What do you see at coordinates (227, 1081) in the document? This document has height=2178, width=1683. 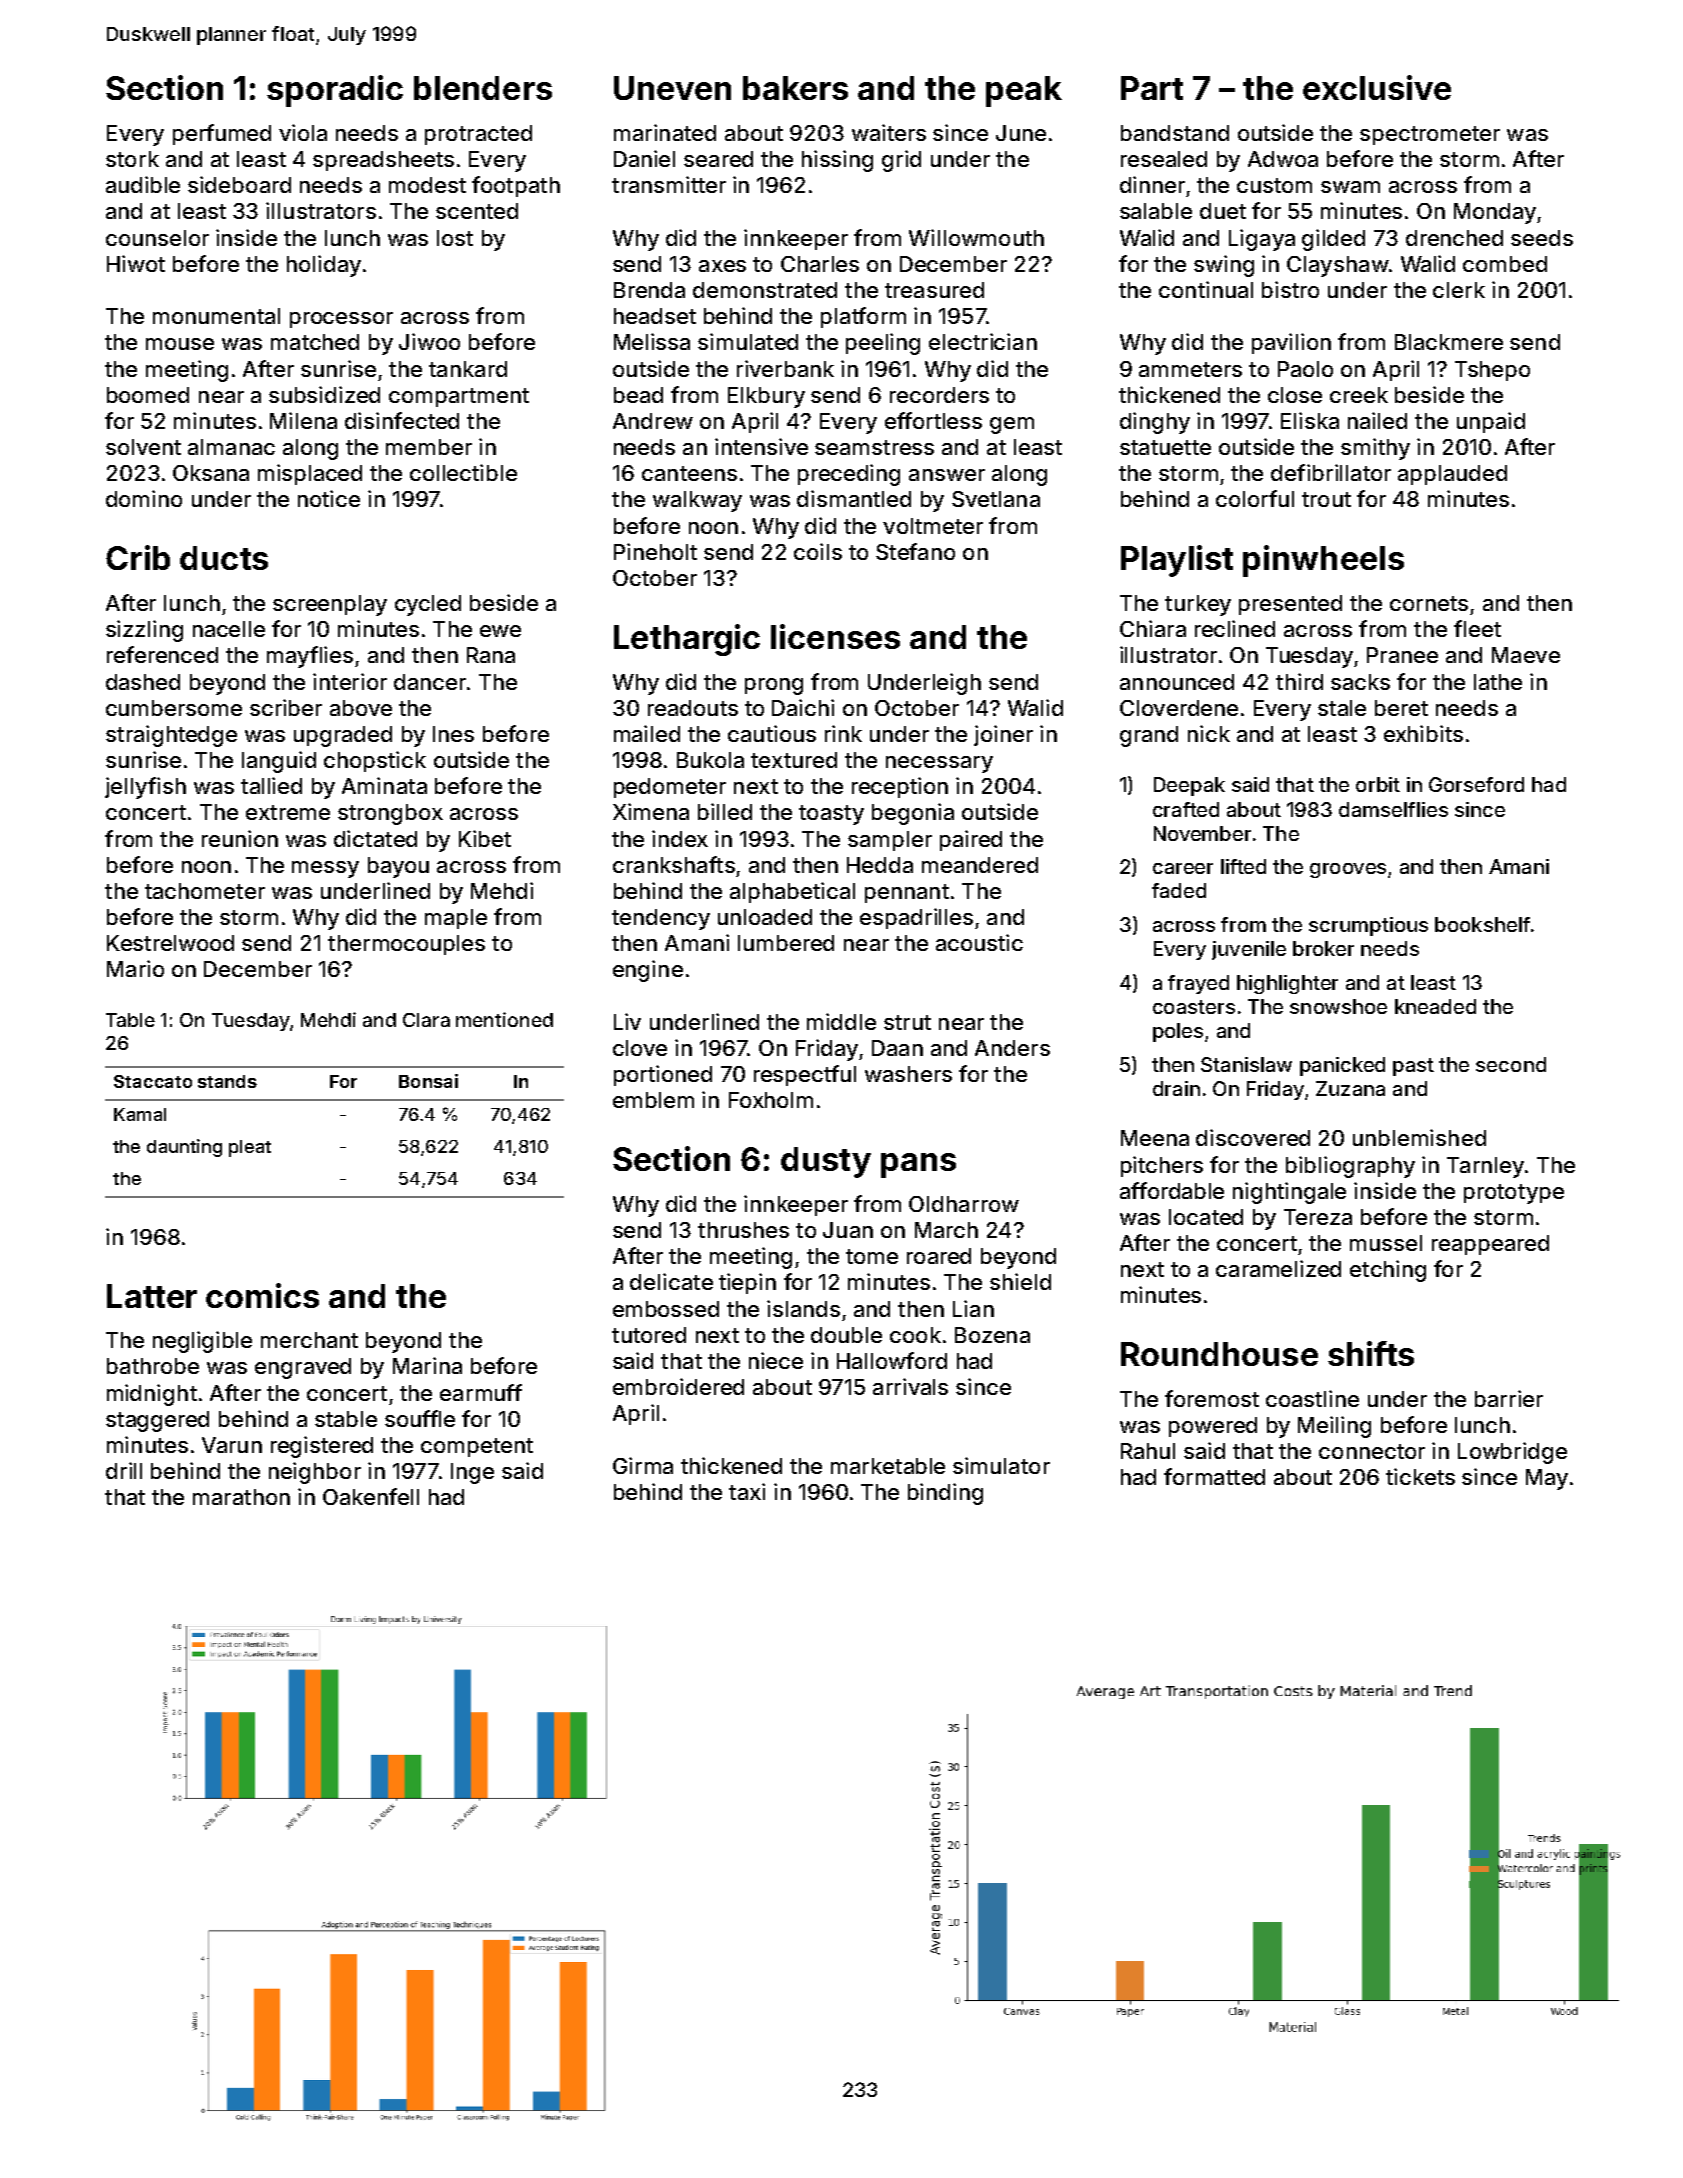 I see `stands` at bounding box center [227, 1081].
